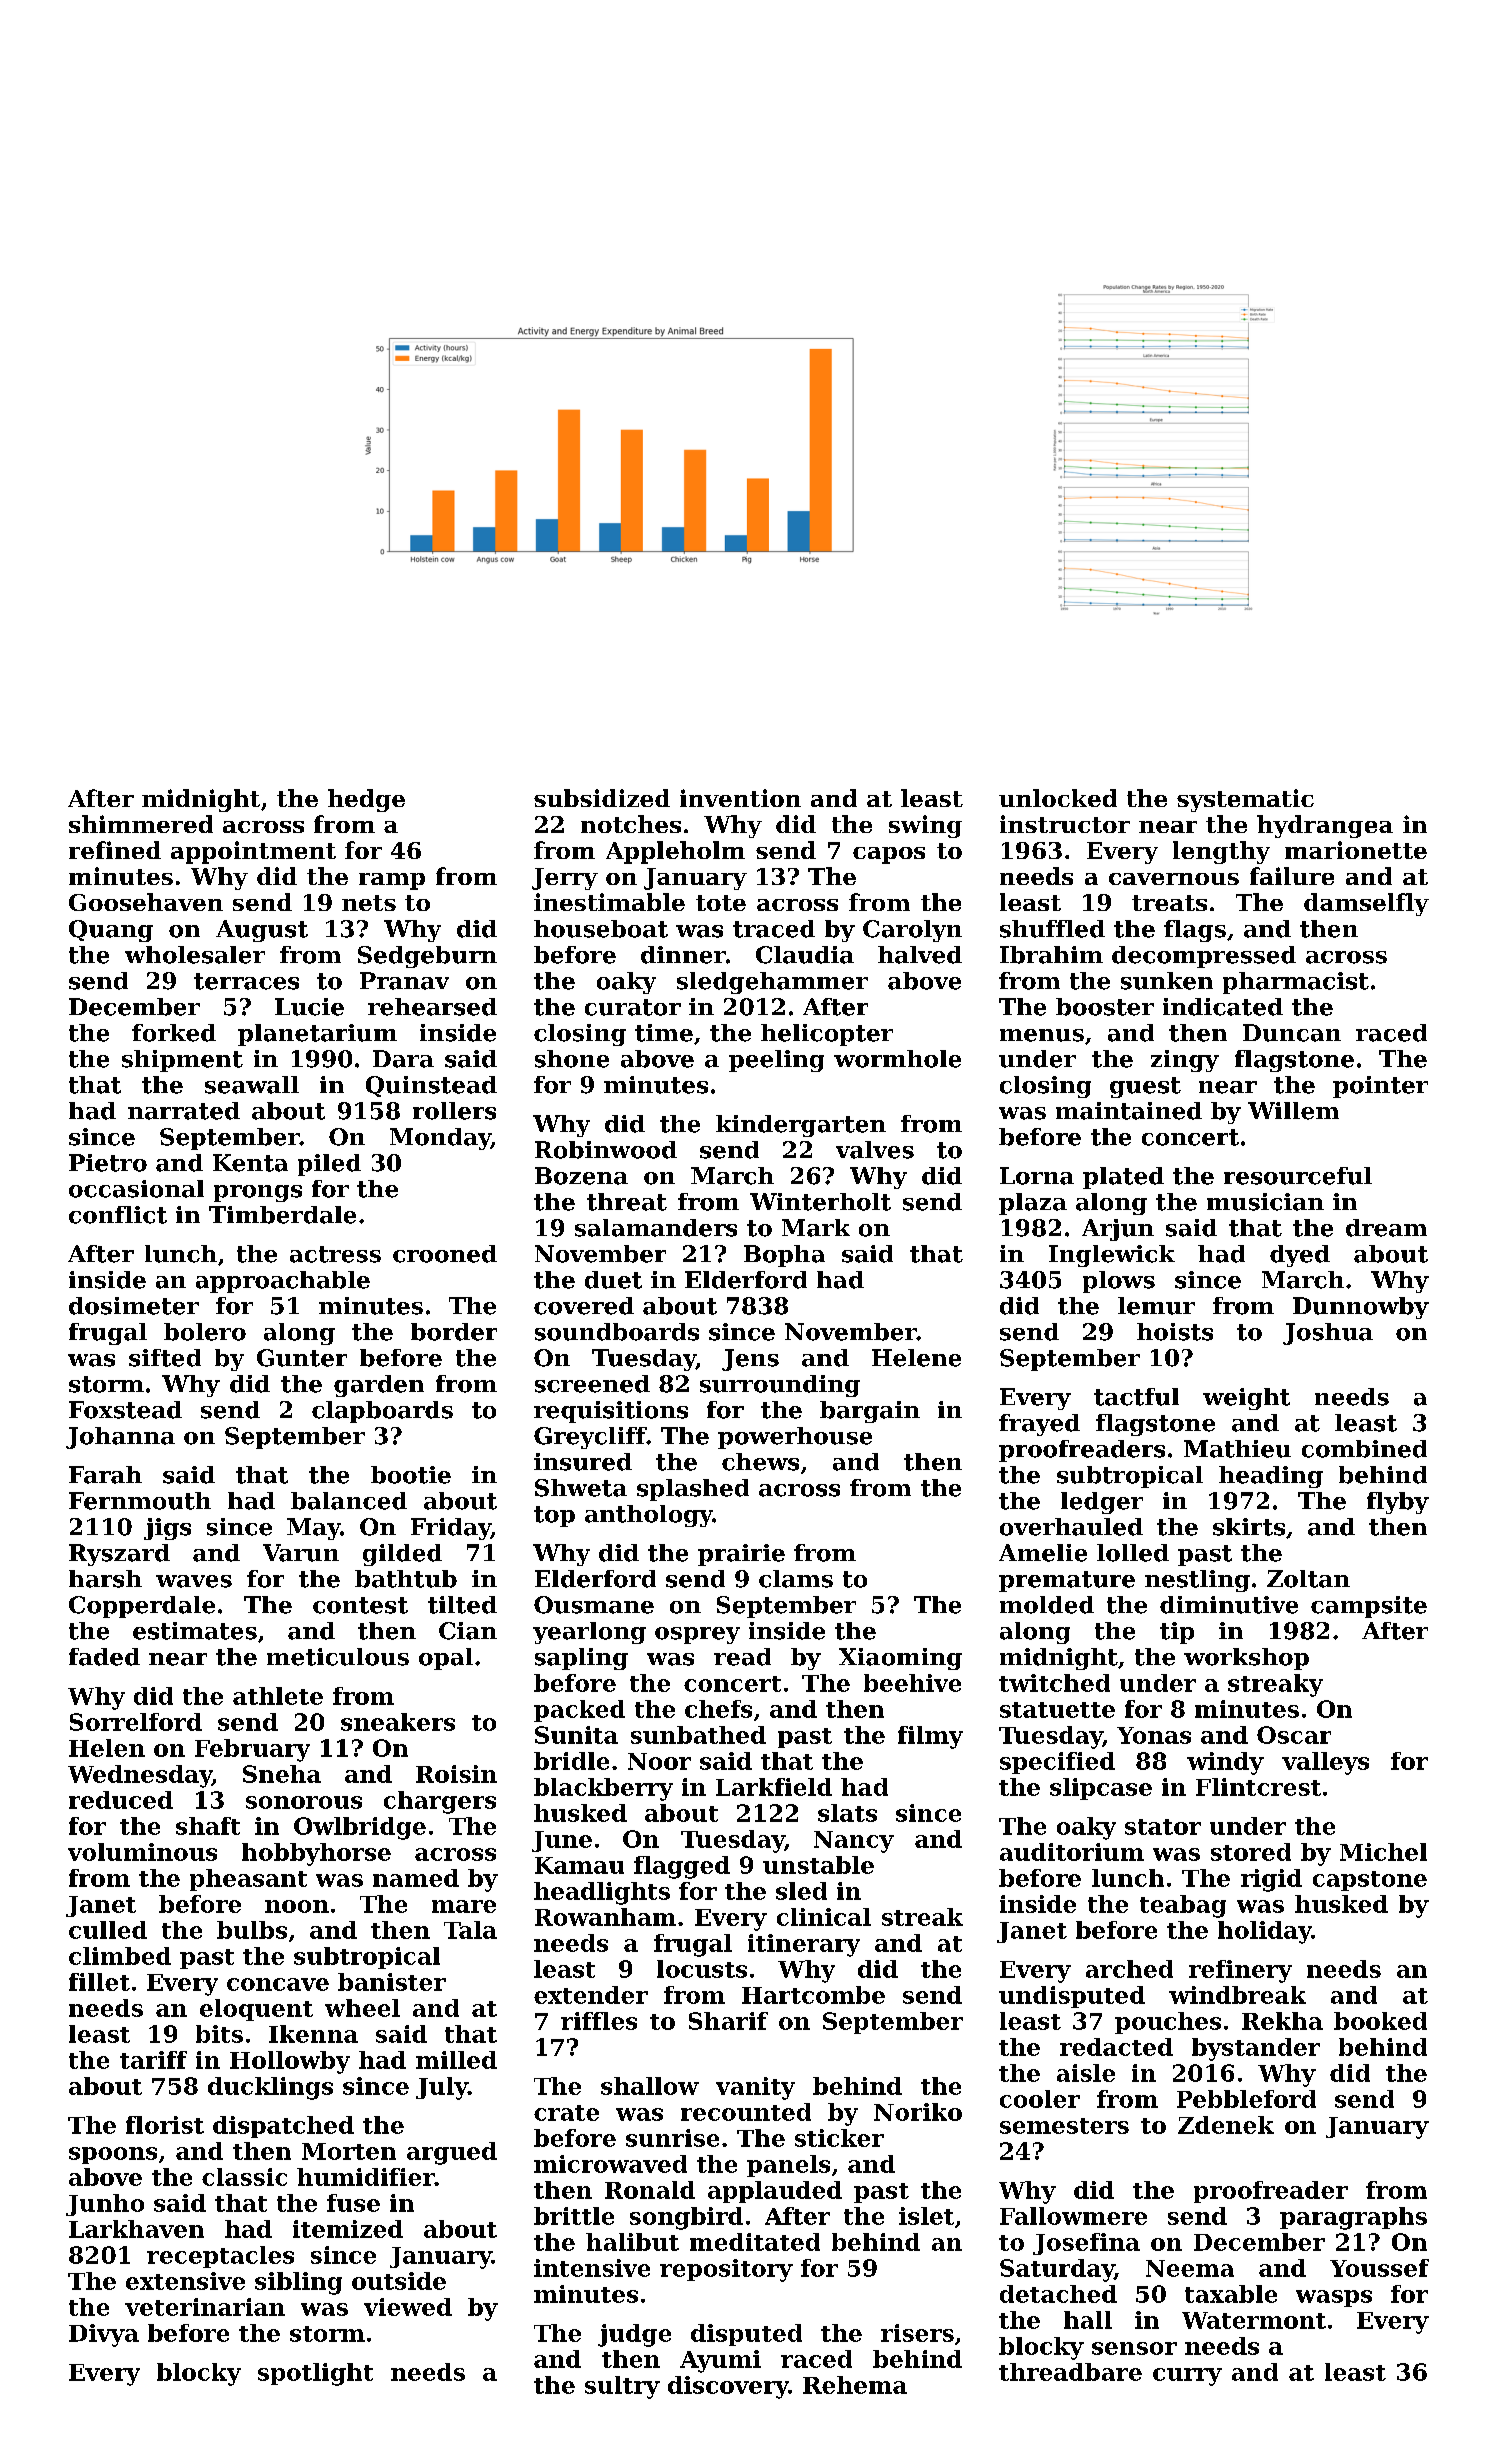 This page has height=2464, width=1496. What do you see at coordinates (1136, 1397) in the page?
I see `tactful` at bounding box center [1136, 1397].
